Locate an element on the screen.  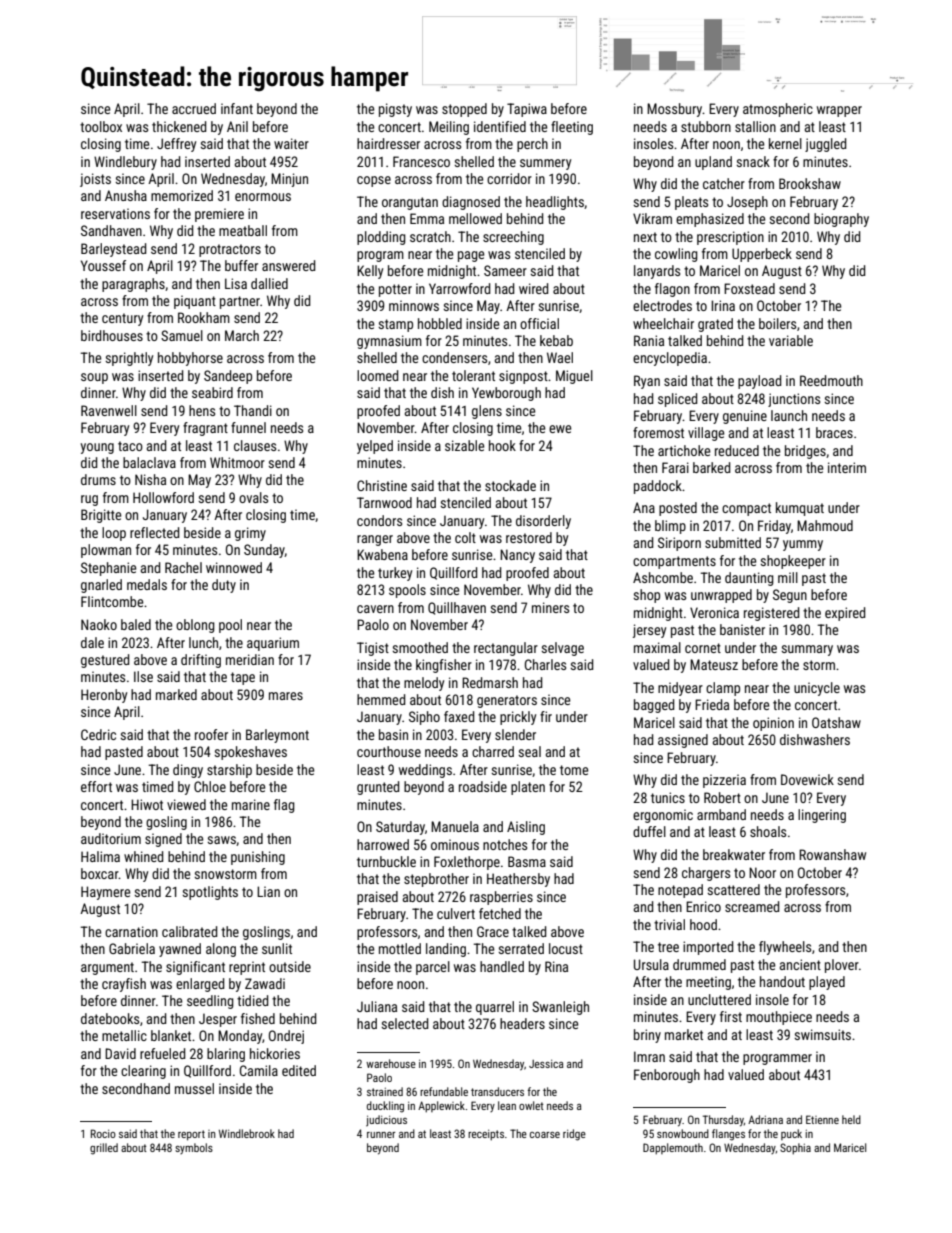
auditorium is located at coordinates (111, 838).
